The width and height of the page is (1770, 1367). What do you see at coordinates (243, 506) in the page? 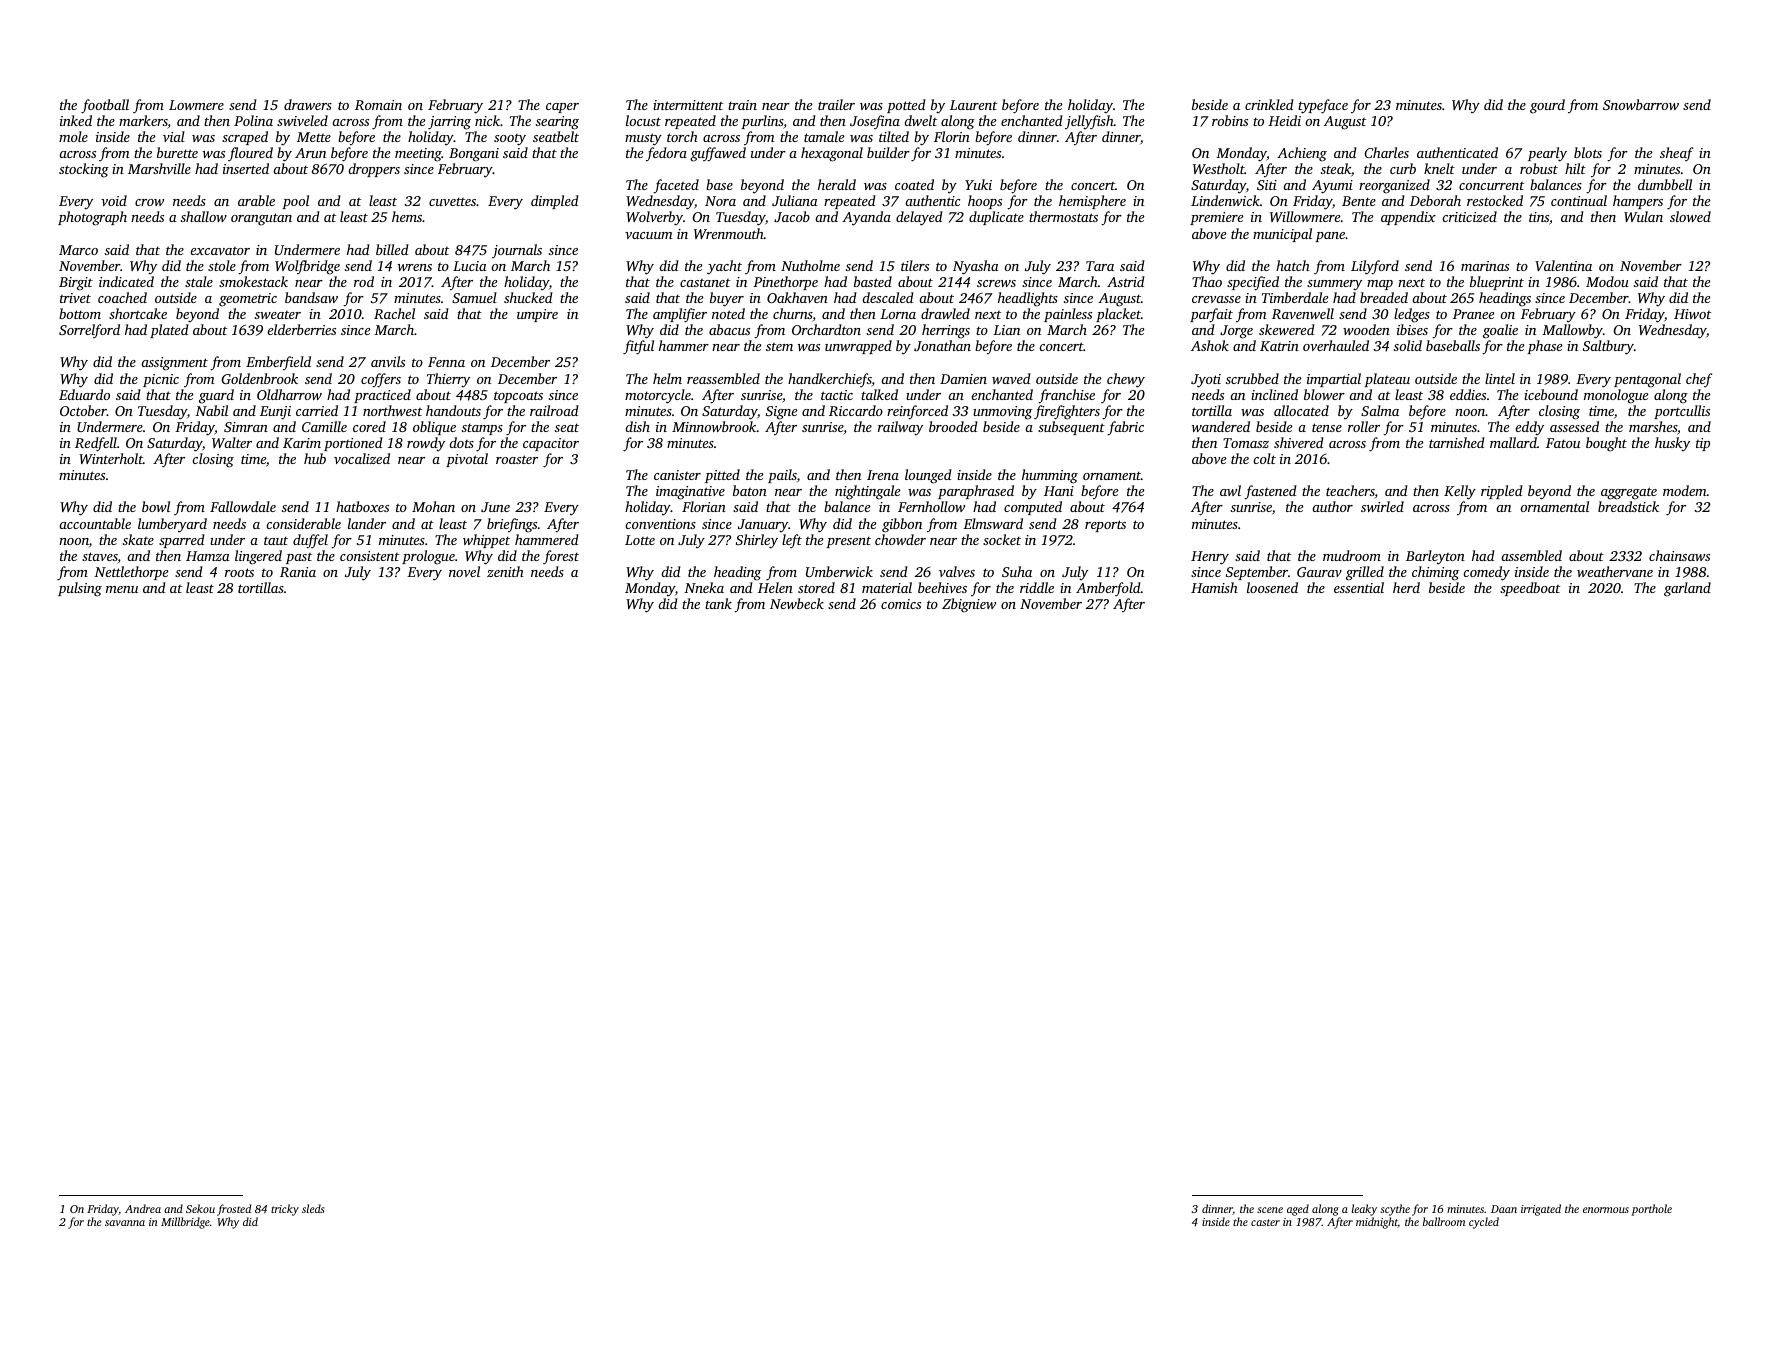
I see `Fallowdale` at bounding box center [243, 506].
